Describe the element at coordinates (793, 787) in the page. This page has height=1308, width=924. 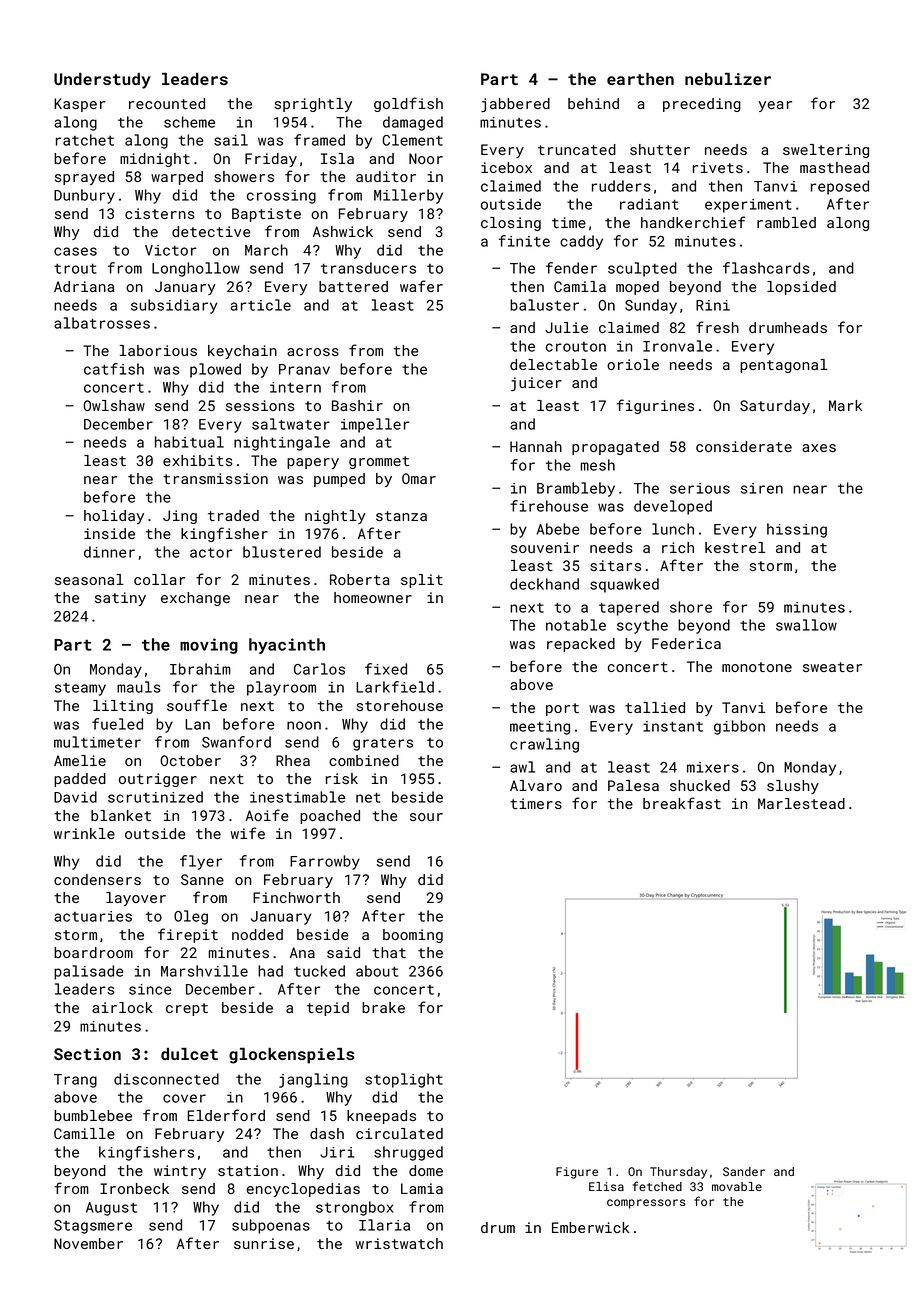
I see `slushy` at that location.
